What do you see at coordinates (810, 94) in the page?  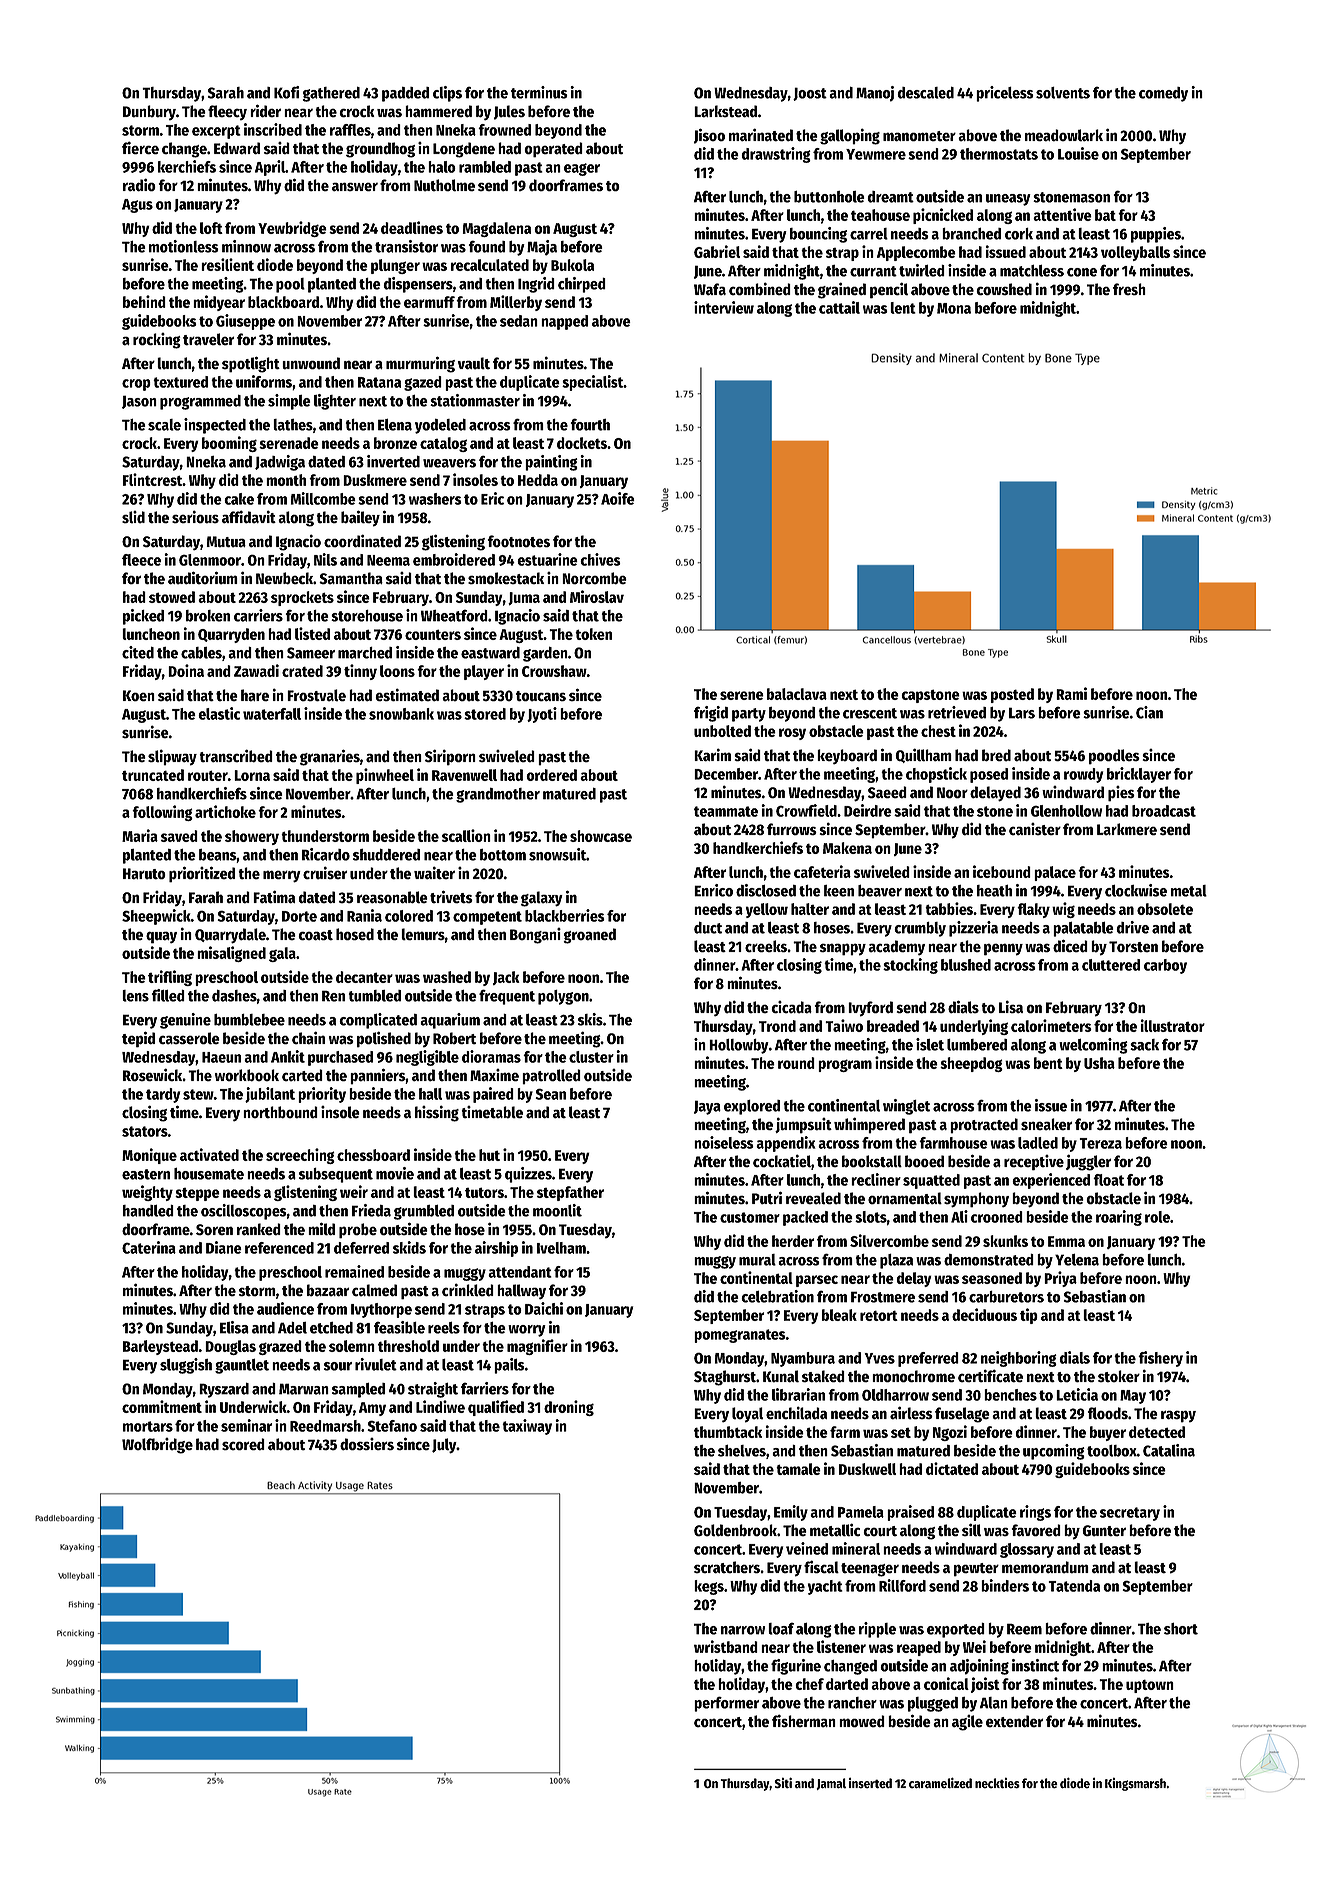 I see `Joost` at bounding box center [810, 94].
